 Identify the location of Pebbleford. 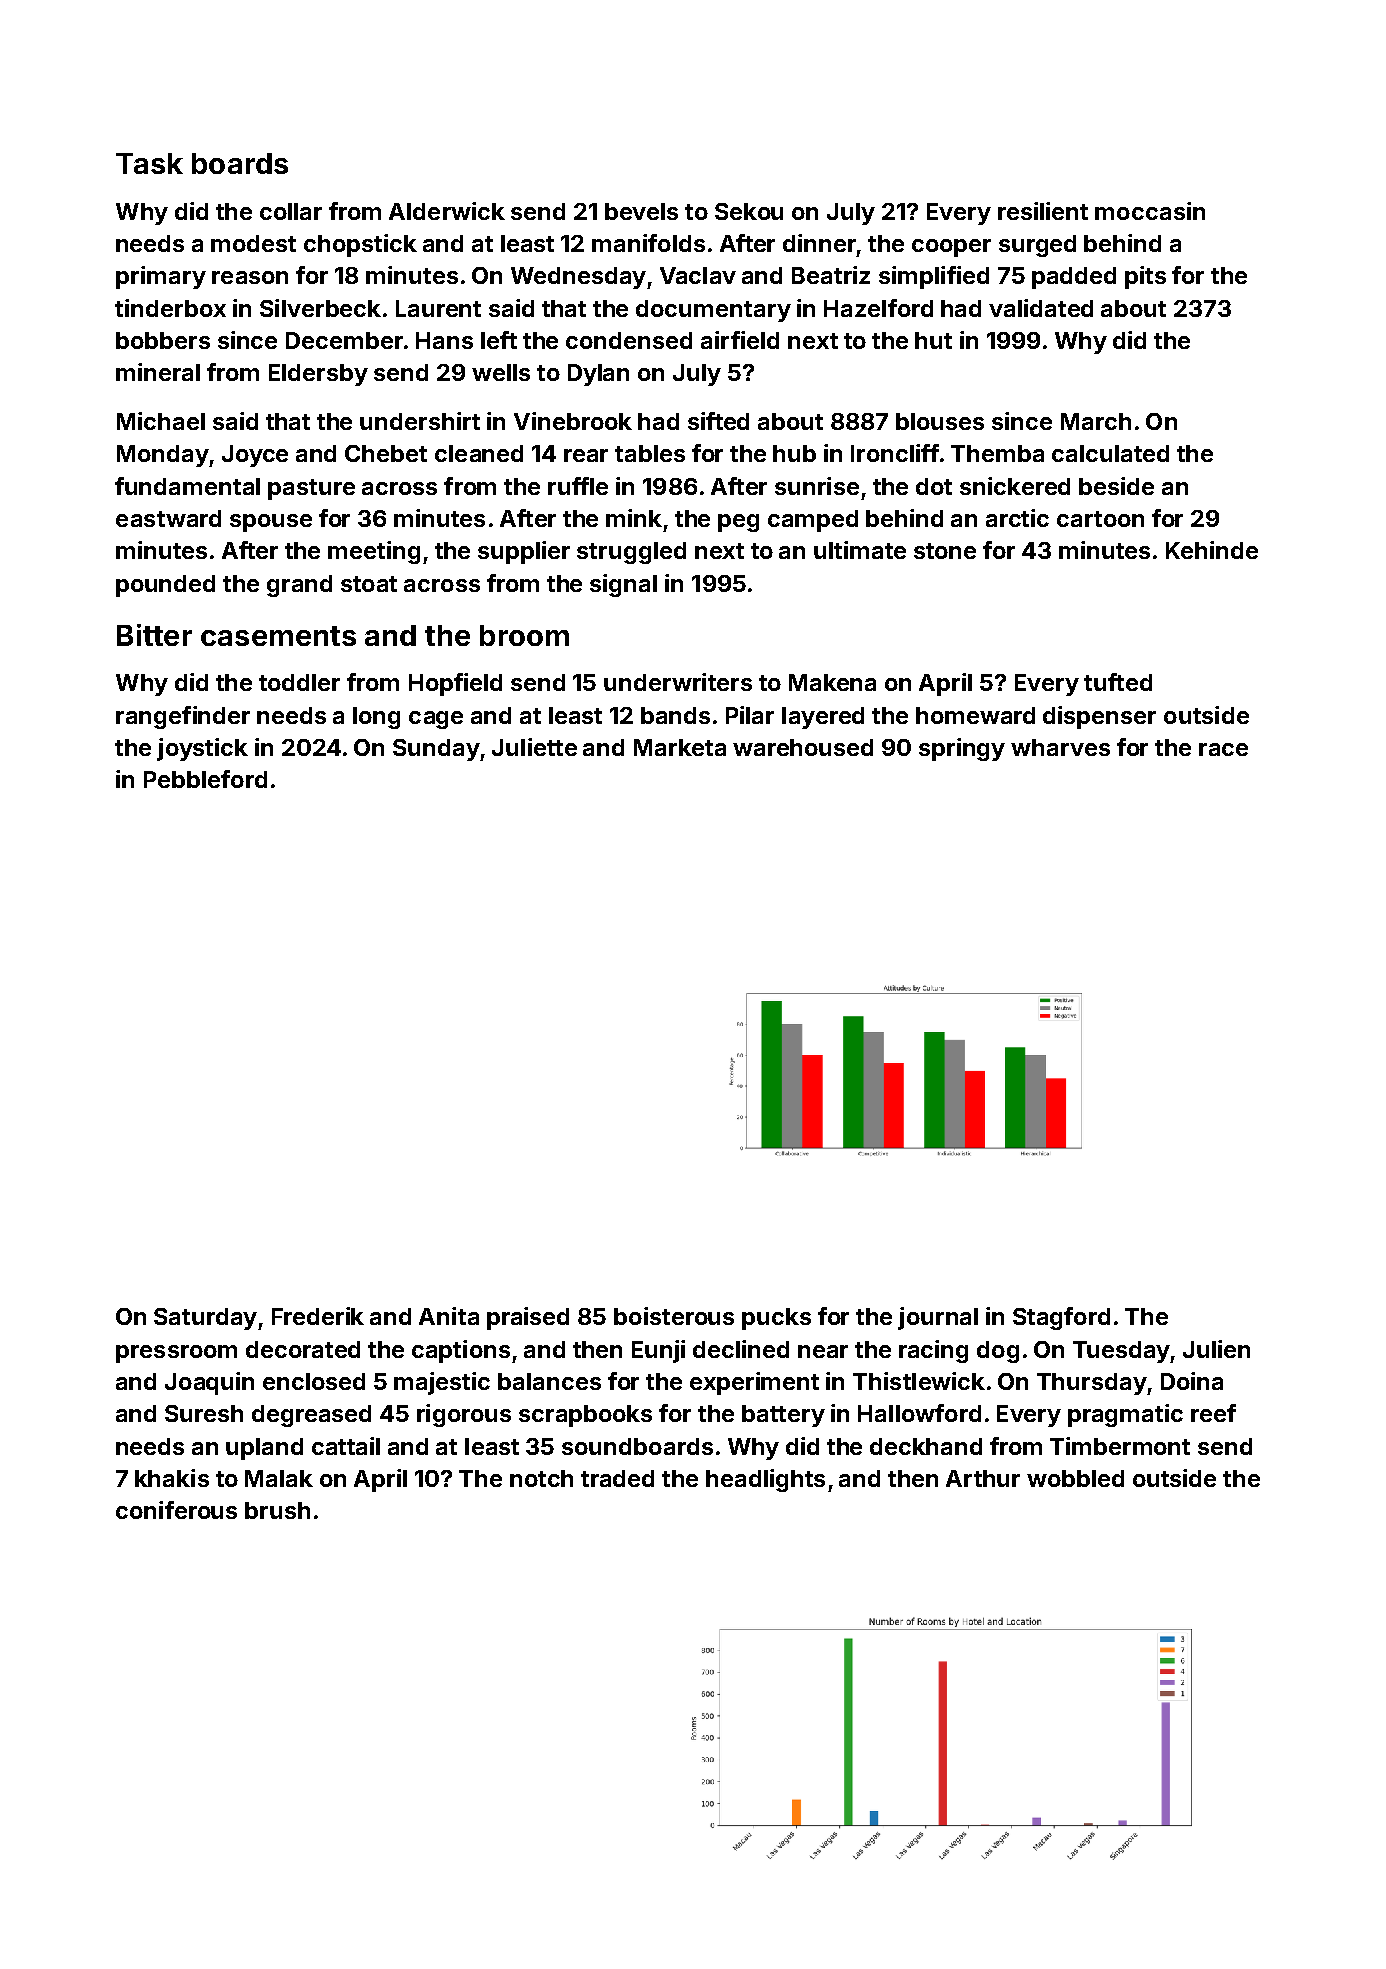
(205, 779).
